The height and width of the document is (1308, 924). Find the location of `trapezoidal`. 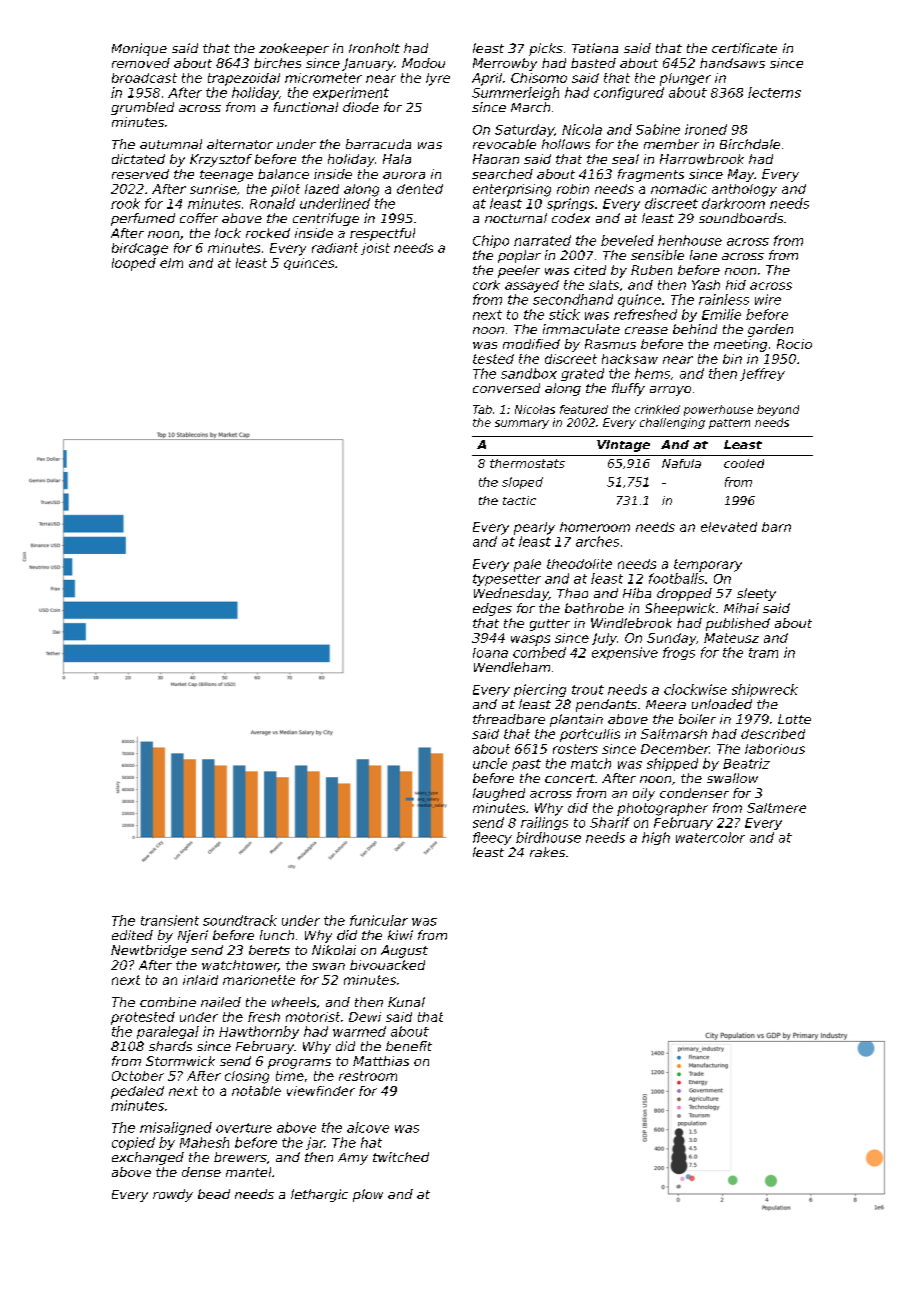

trapezoidal is located at coordinates (244, 79).
